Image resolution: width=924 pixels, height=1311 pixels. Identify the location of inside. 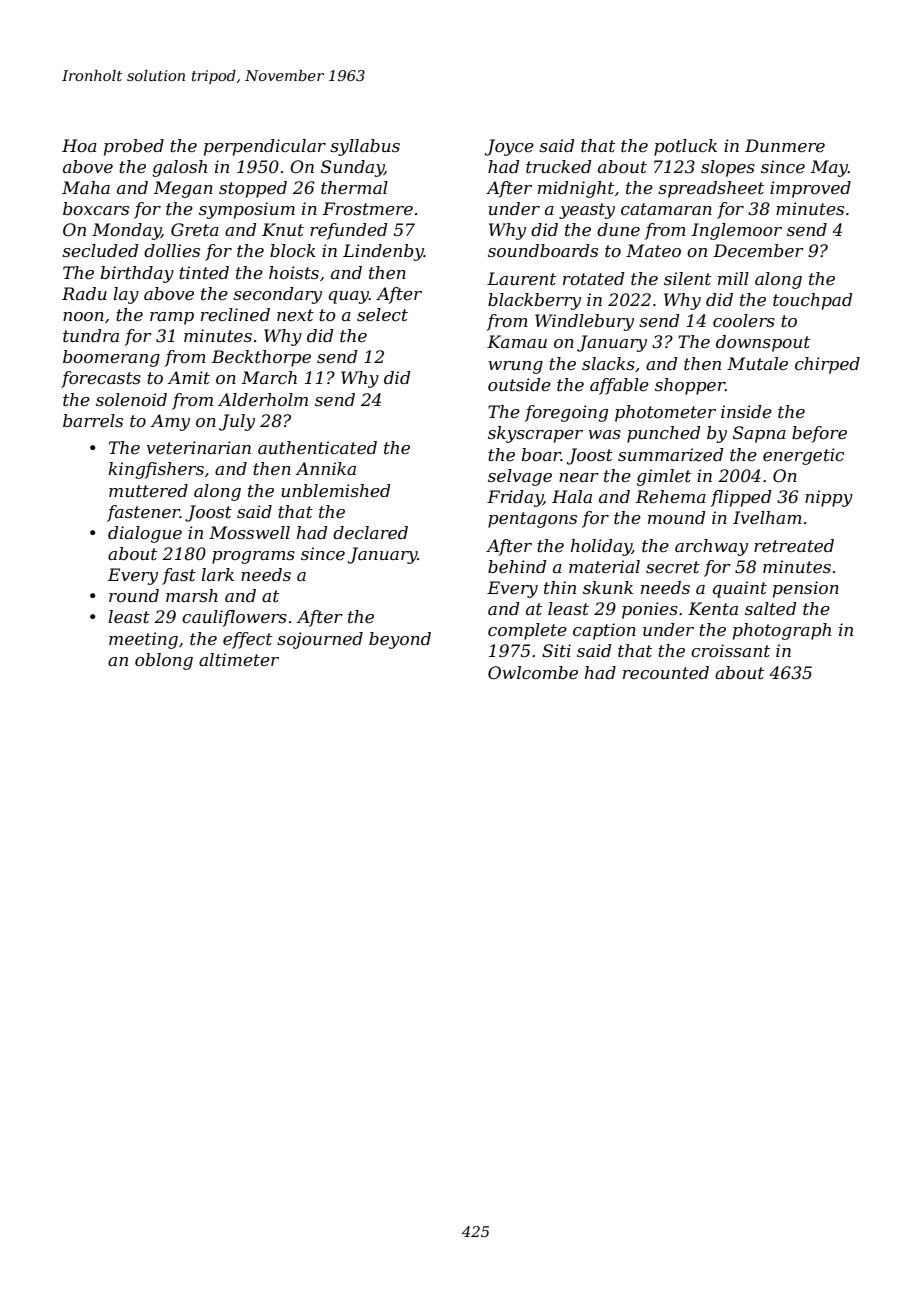
(746, 411).
